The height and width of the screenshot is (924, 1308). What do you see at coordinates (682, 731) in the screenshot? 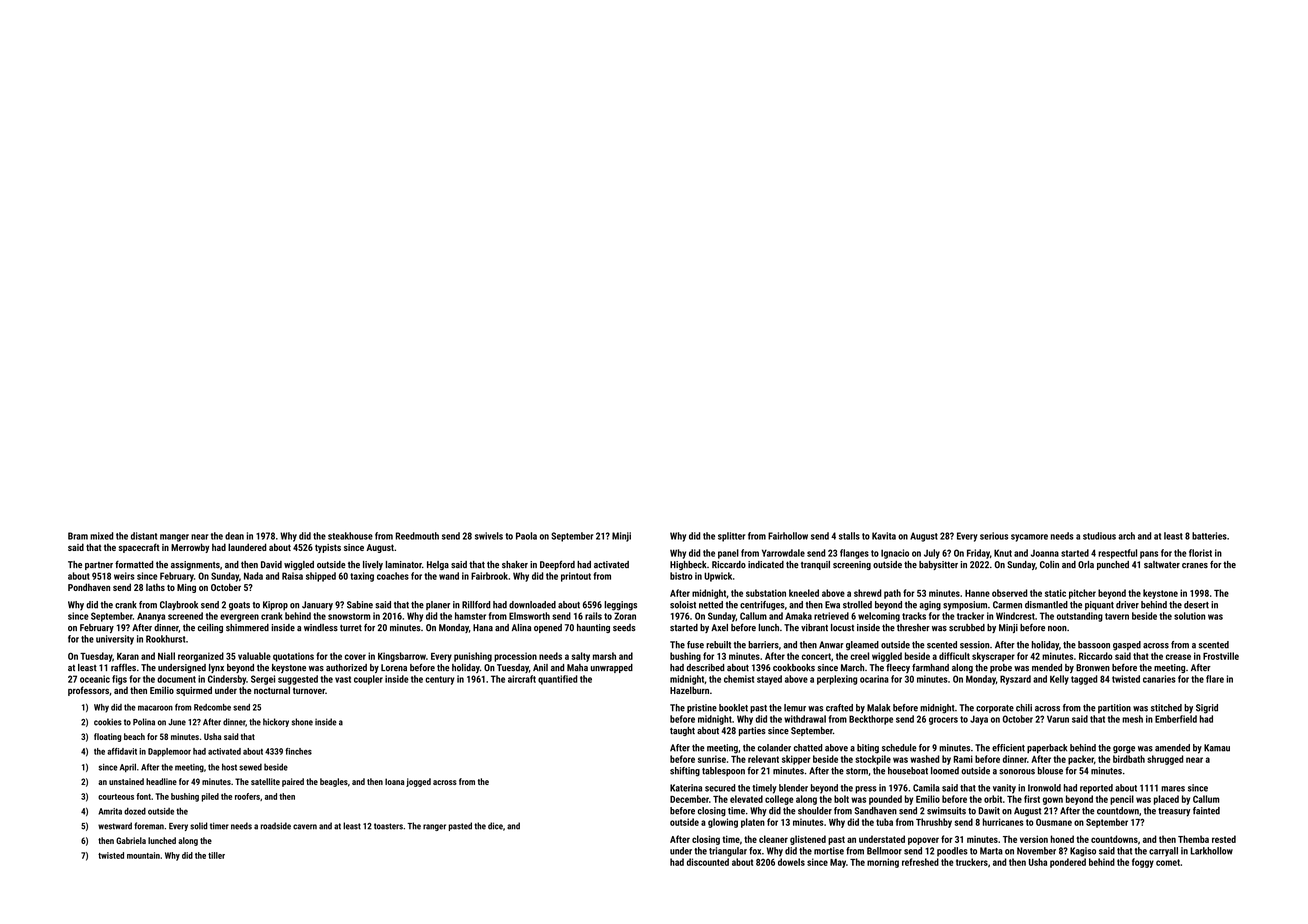
I see `taught` at bounding box center [682, 731].
